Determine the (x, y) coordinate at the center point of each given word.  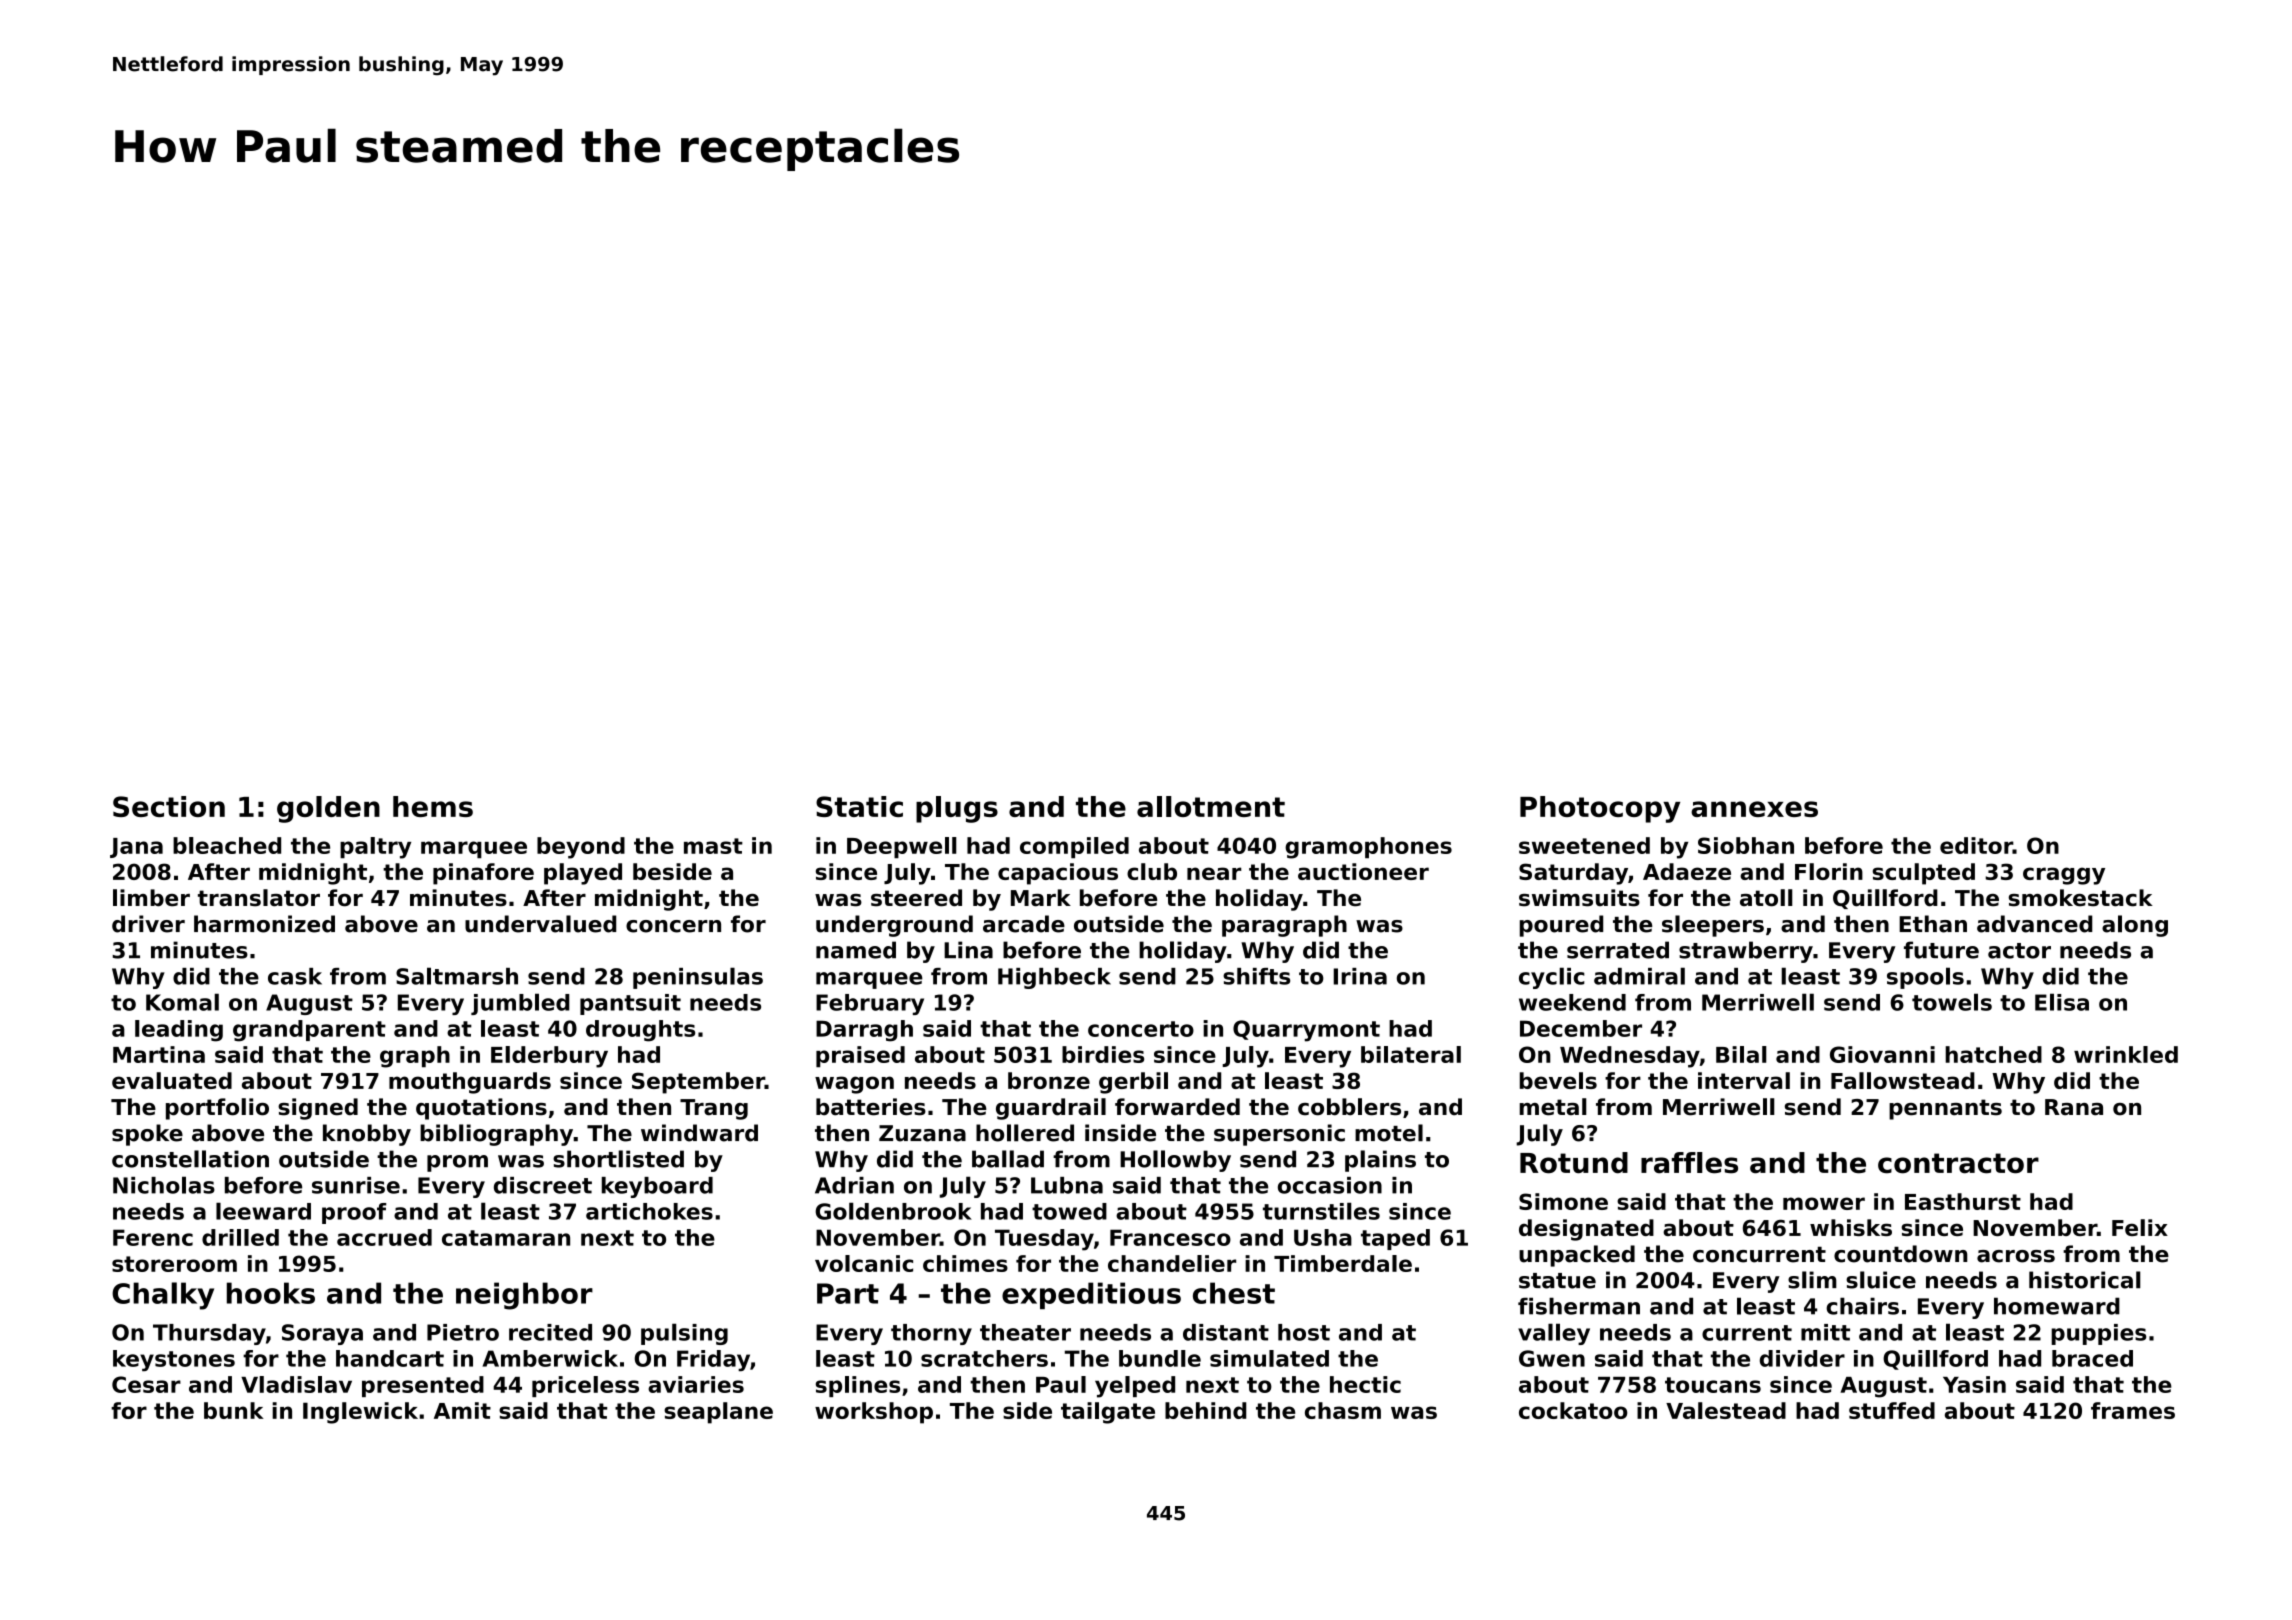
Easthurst (1963, 1201)
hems (433, 806)
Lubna (1067, 1185)
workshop (874, 1413)
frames (2133, 1410)
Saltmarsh (457, 976)
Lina (968, 950)
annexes (1754, 809)
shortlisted (618, 1159)
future (1941, 950)
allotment (1211, 806)
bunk (234, 1410)
